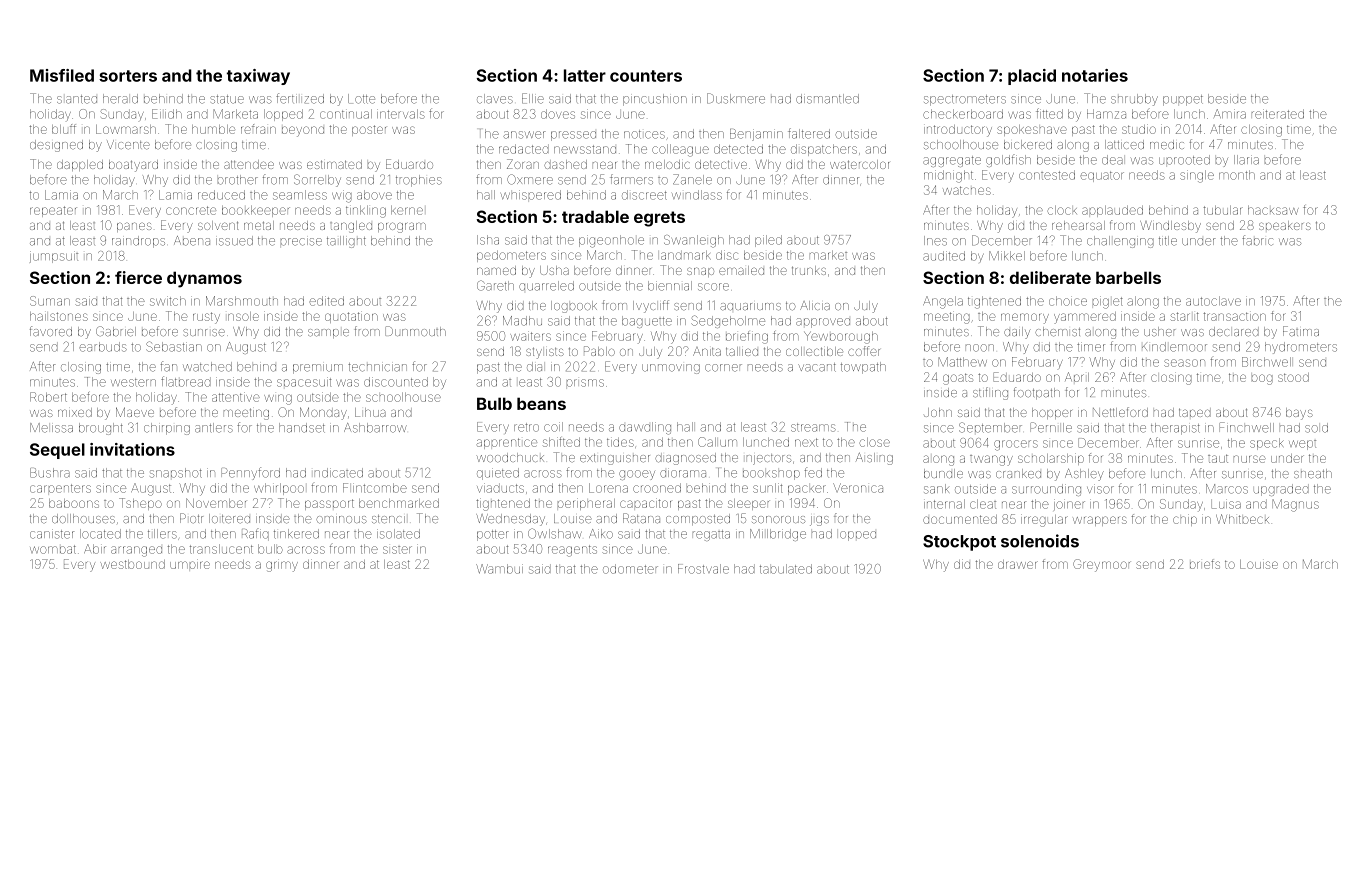 This document has width=1372, height=887. I want to click on Duskmere, so click(736, 98).
